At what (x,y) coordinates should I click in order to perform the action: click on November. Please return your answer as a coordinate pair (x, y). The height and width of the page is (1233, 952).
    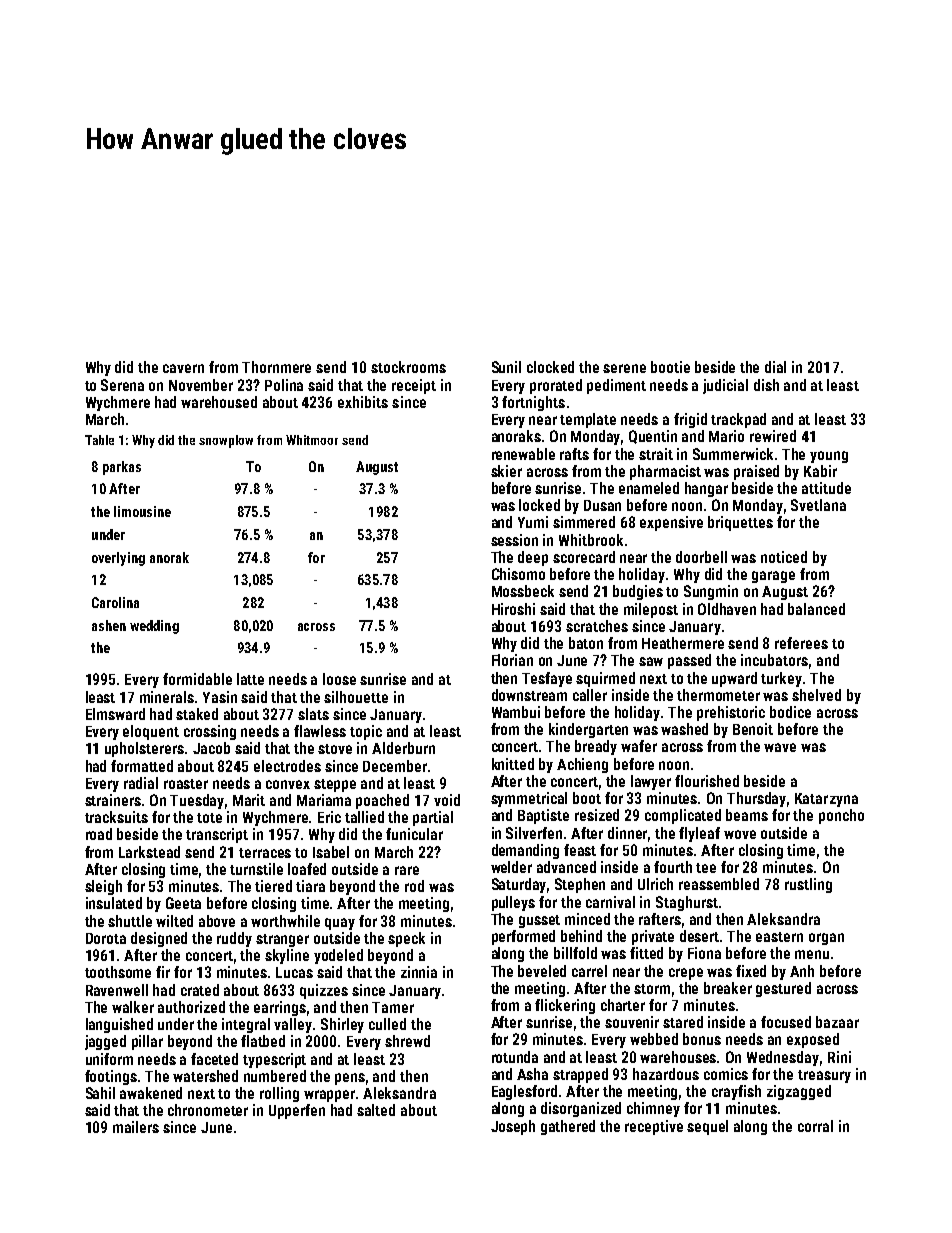
    Looking at the image, I should click on (201, 385).
